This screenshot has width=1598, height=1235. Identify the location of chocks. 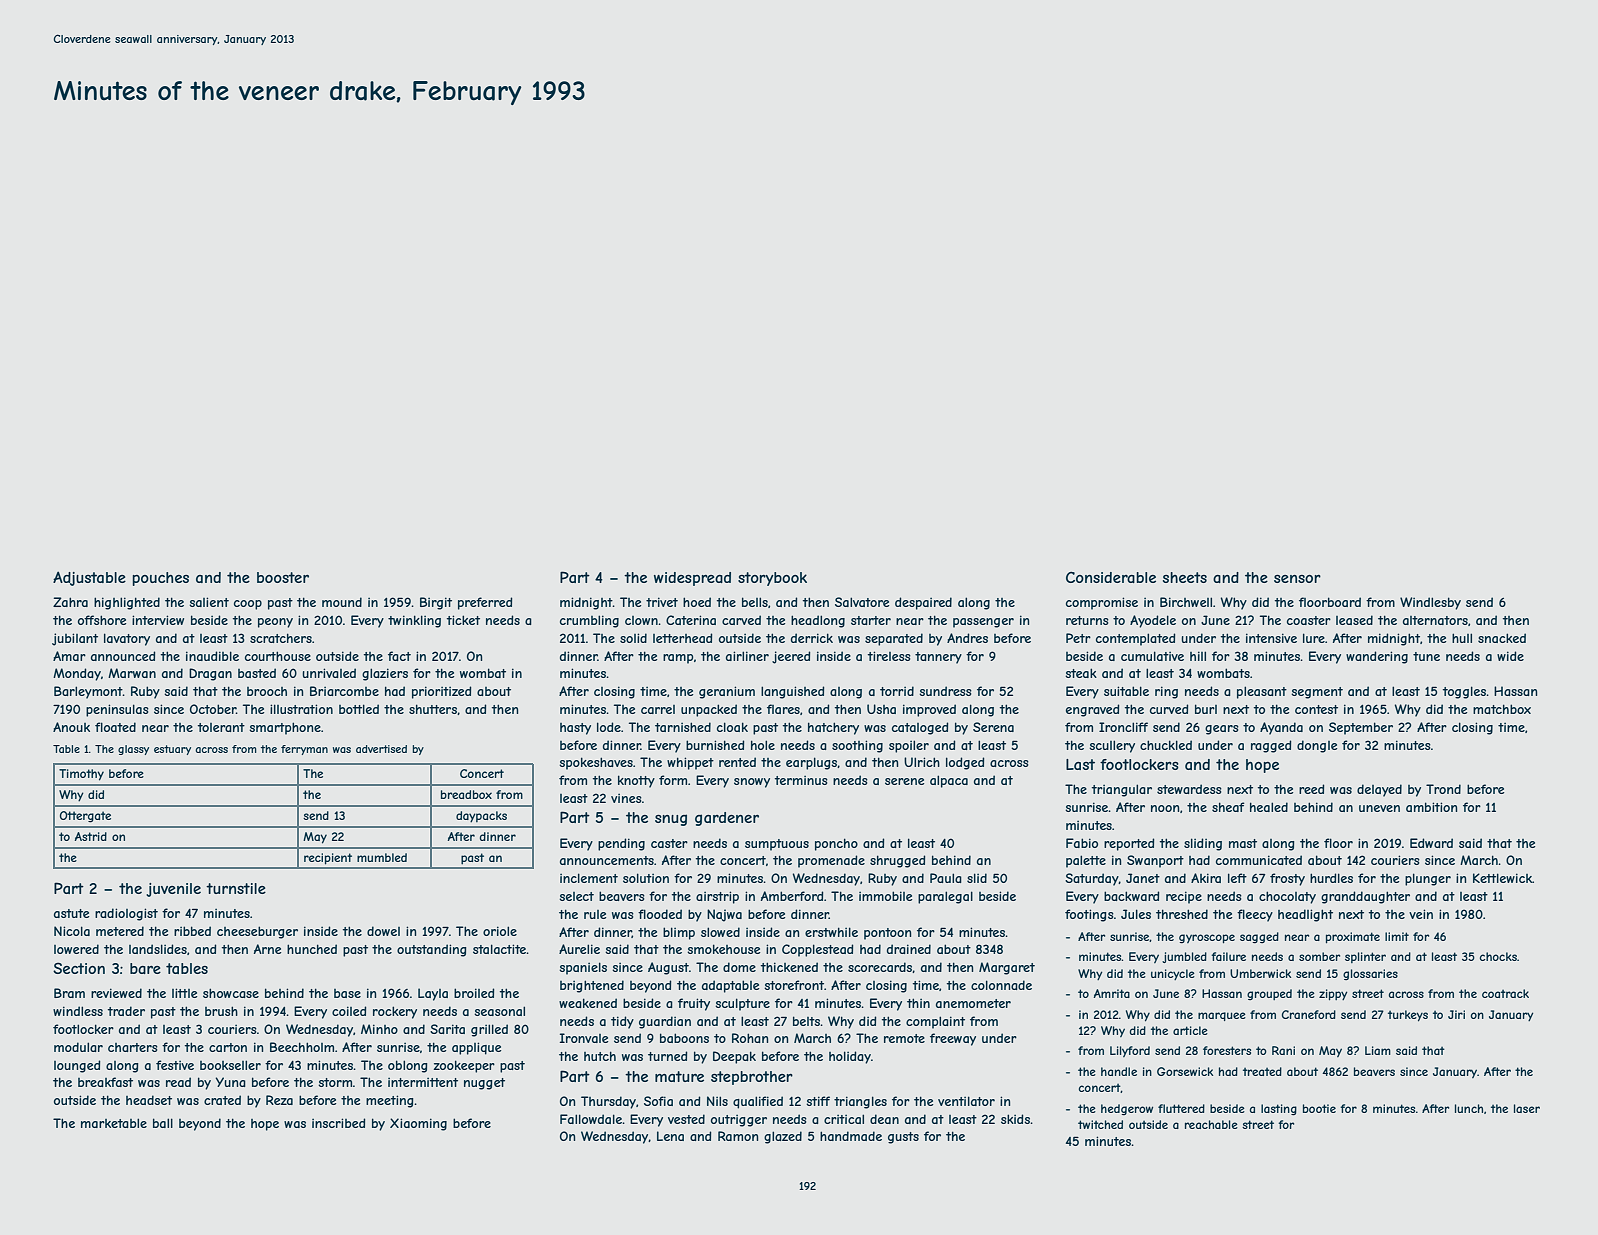
(1498, 956).
